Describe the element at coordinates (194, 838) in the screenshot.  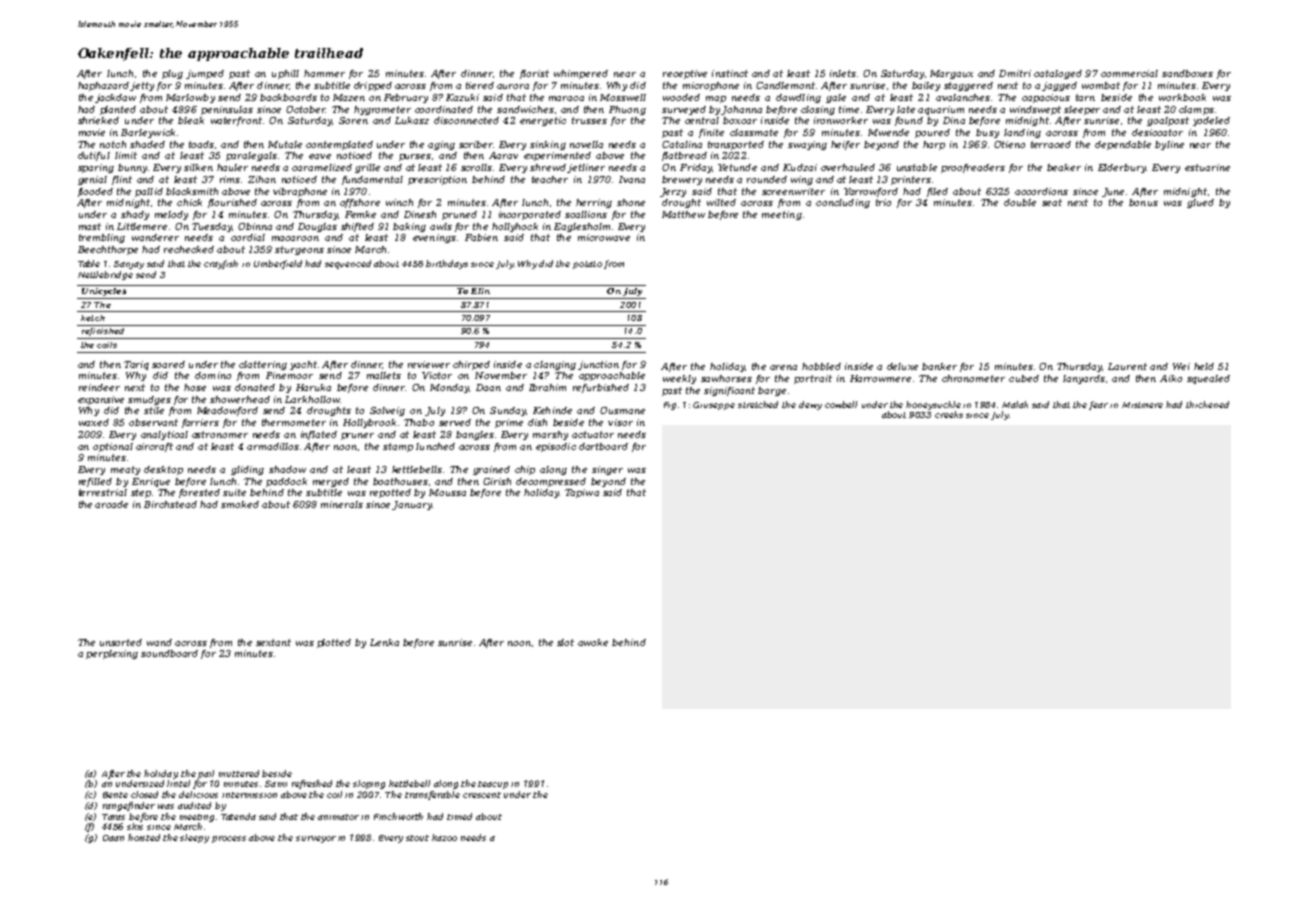
I see `sleepy` at that location.
